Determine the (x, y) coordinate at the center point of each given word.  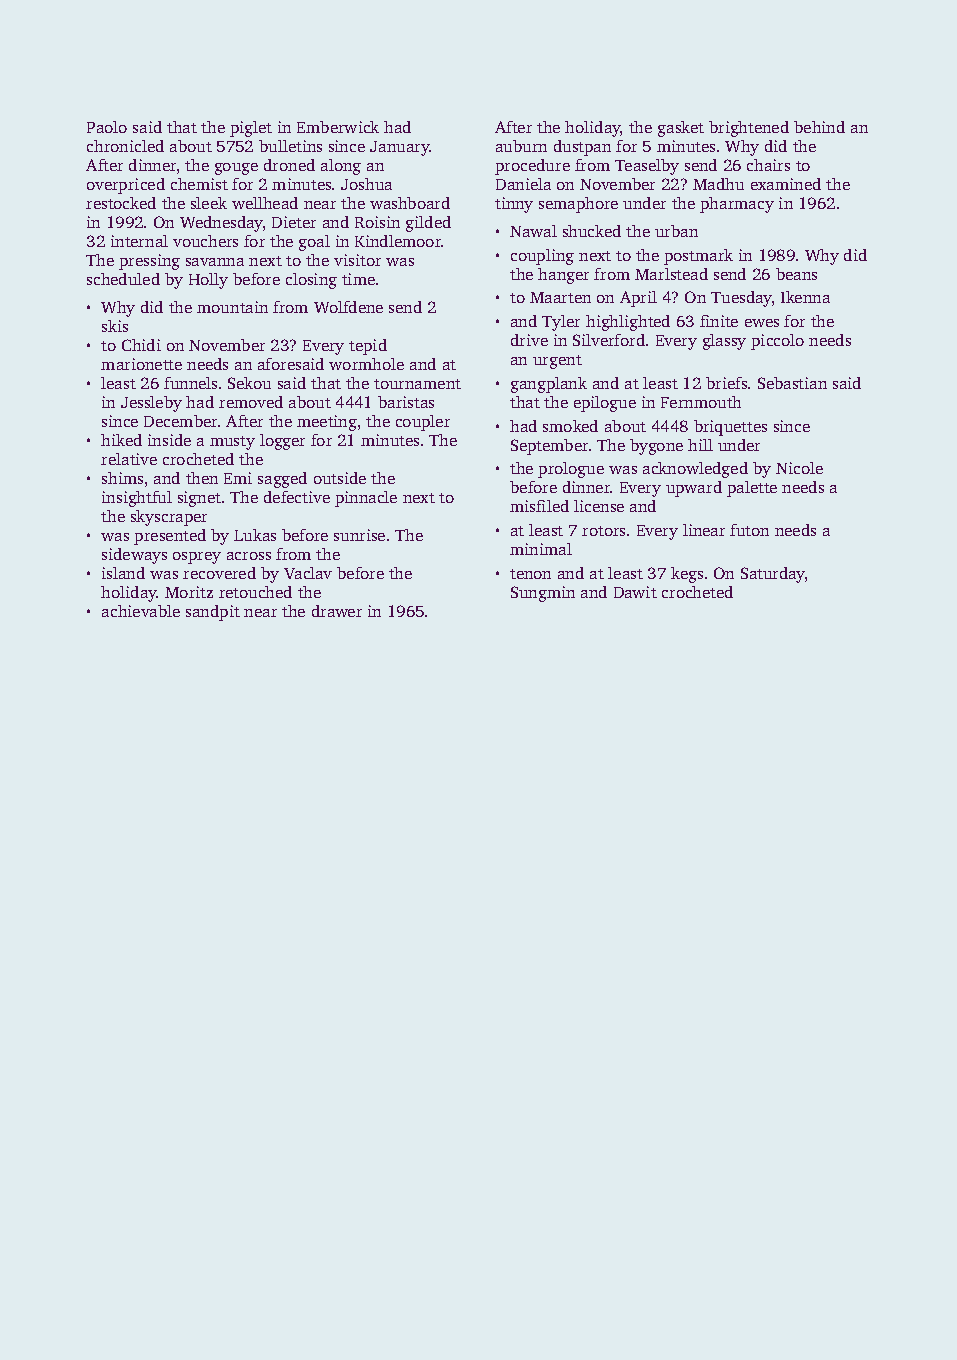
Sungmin (543, 594)
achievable (141, 611)
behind (819, 127)
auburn (521, 146)
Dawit (635, 592)
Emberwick (338, 127)
